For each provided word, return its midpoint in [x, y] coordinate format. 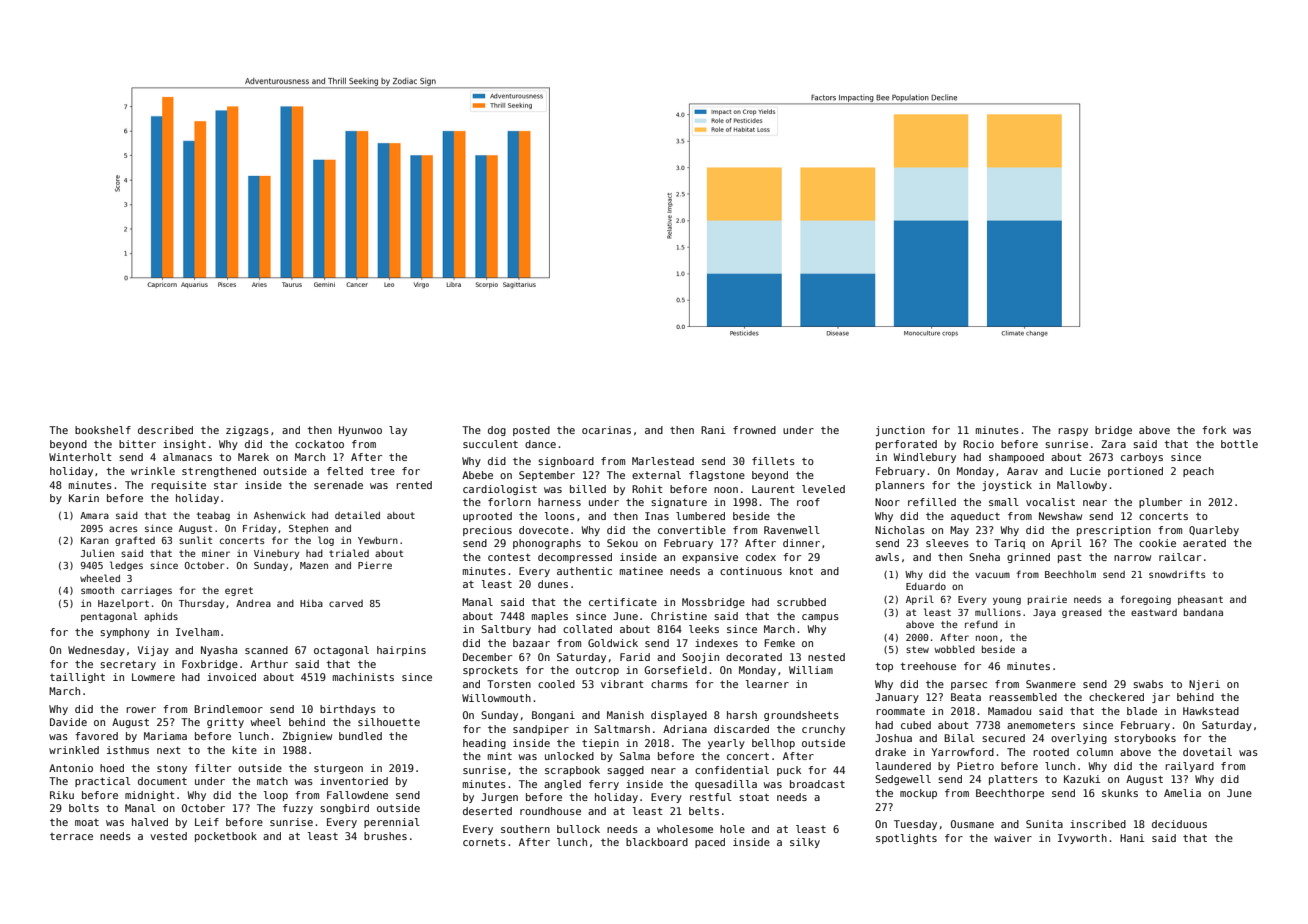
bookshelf [103, 430]
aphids [161, 617]
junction [900, 431]
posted [531, 431]
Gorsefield [676, 670]
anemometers [1041, 725]
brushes [385, 836]
